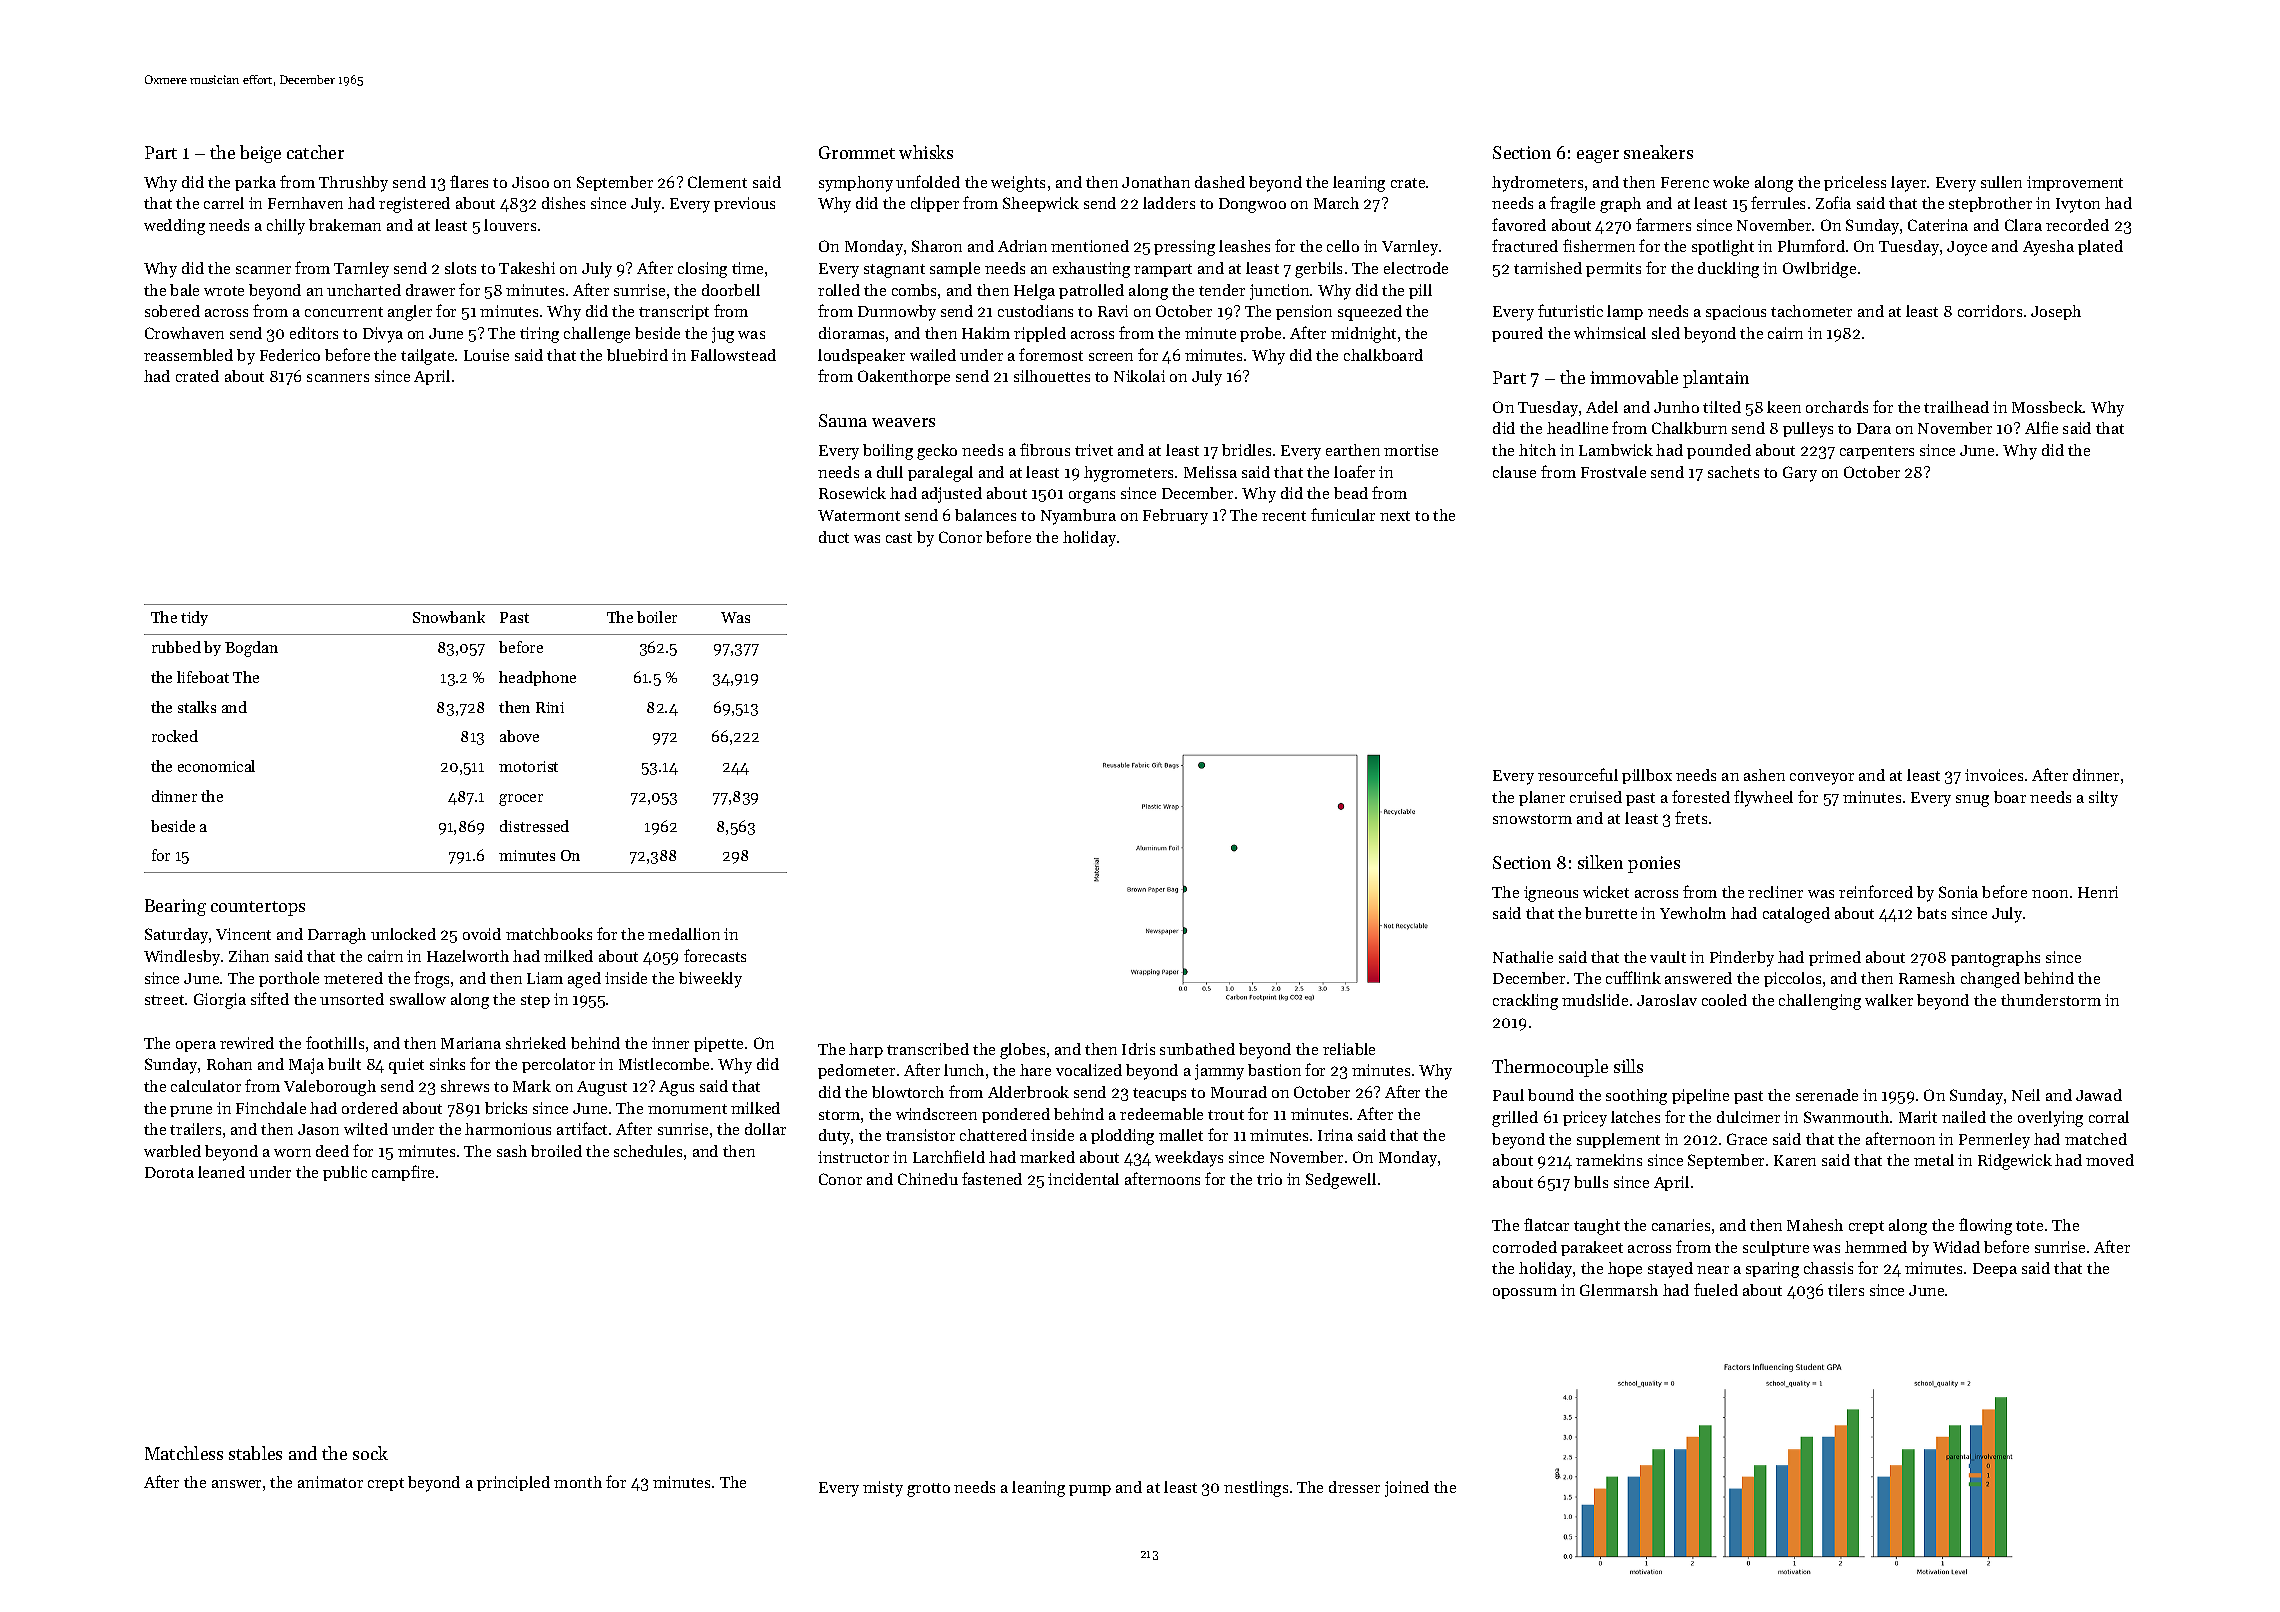 The width and height of the document is (2280, 1612). What do you see at coordinates (2078, 205) in the document?
I see `Ivyton` at bounding box center [2078, 205].
